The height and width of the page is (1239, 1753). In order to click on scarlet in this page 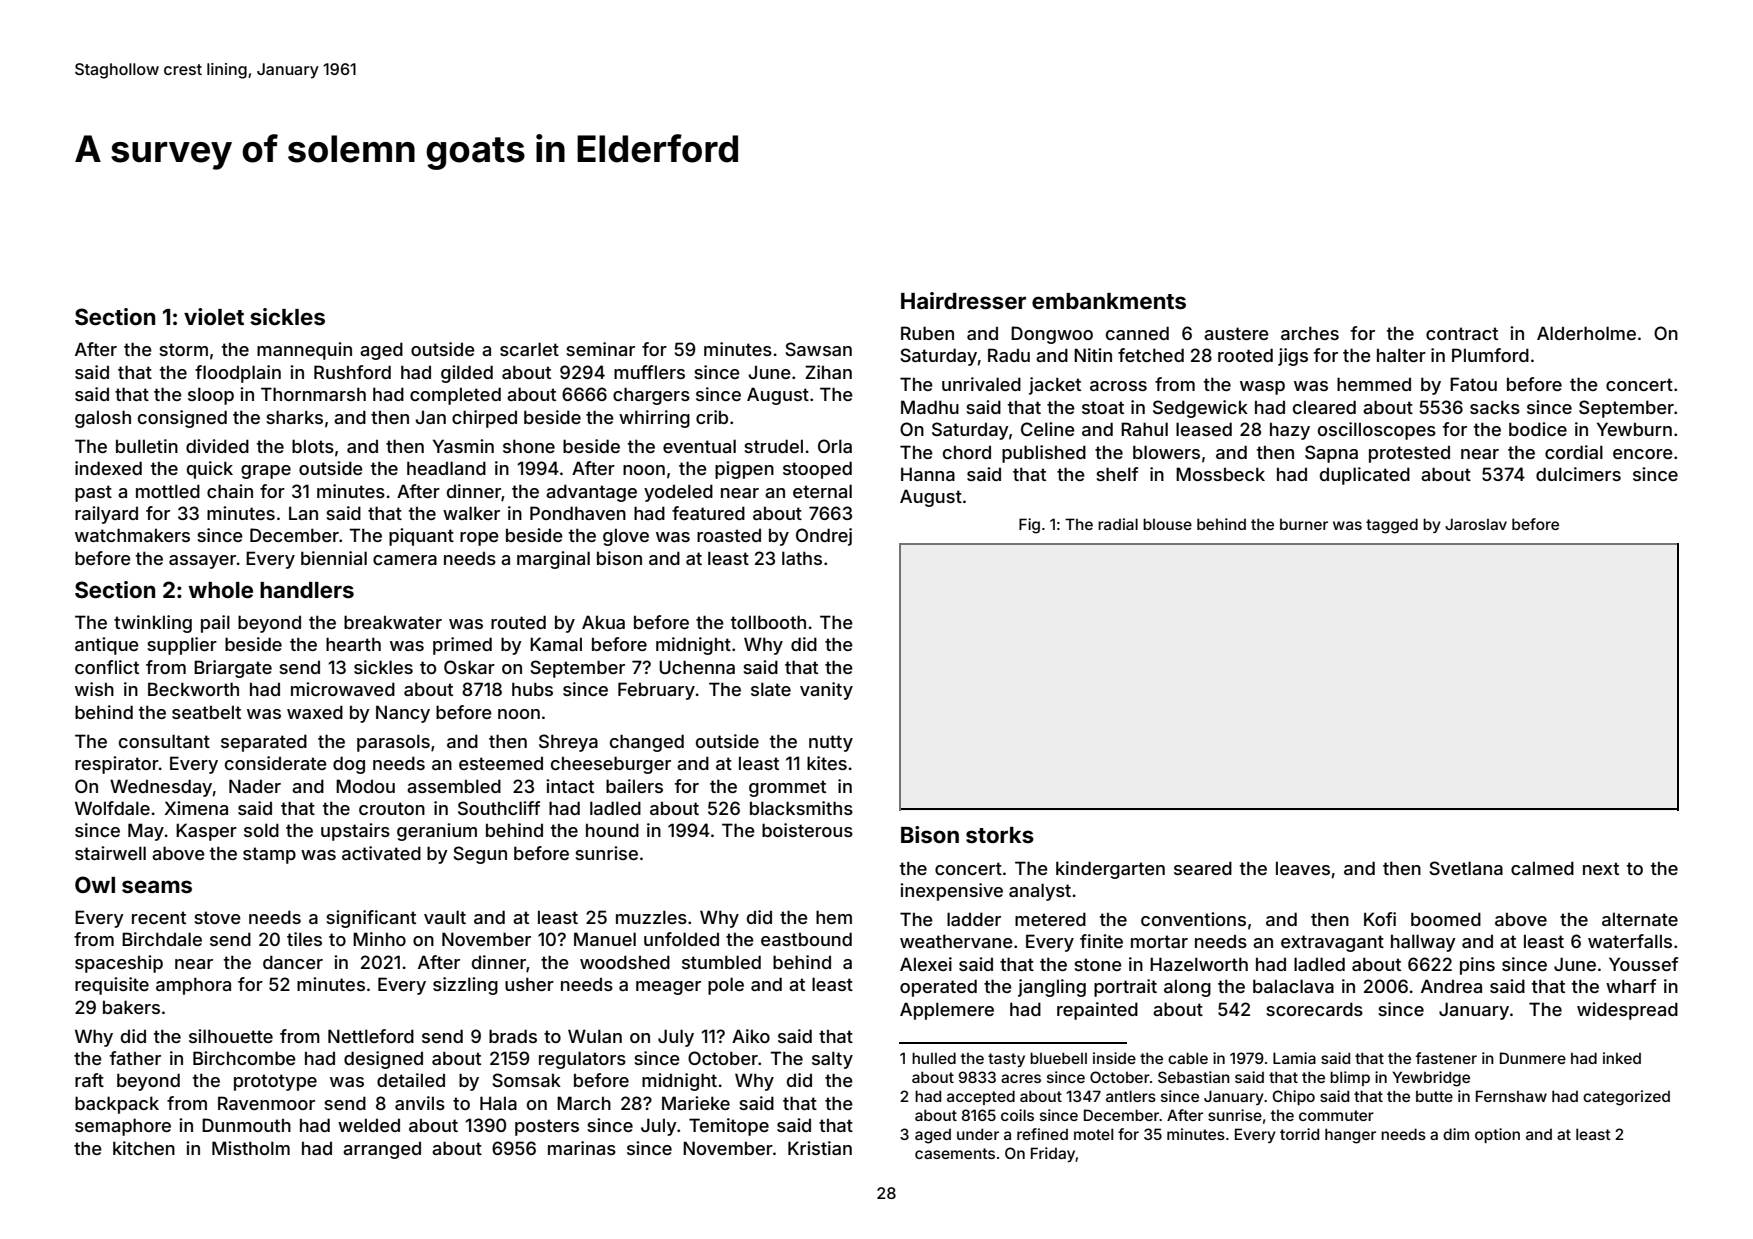, I will do `click(529, 349)`.
